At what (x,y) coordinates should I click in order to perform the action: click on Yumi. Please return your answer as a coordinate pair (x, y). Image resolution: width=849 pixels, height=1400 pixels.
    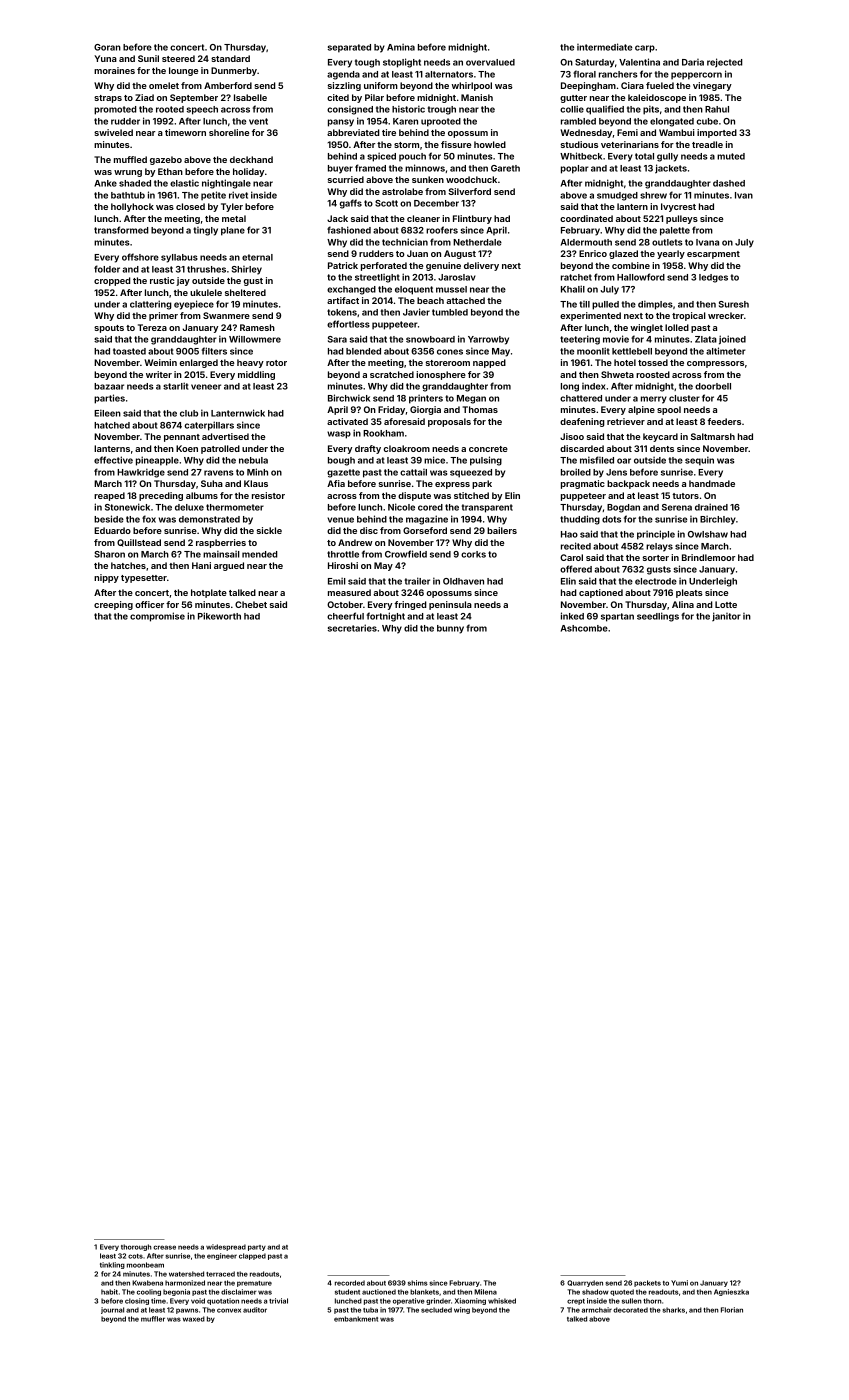
    Looking at the image, I should click on (679, 1283).
